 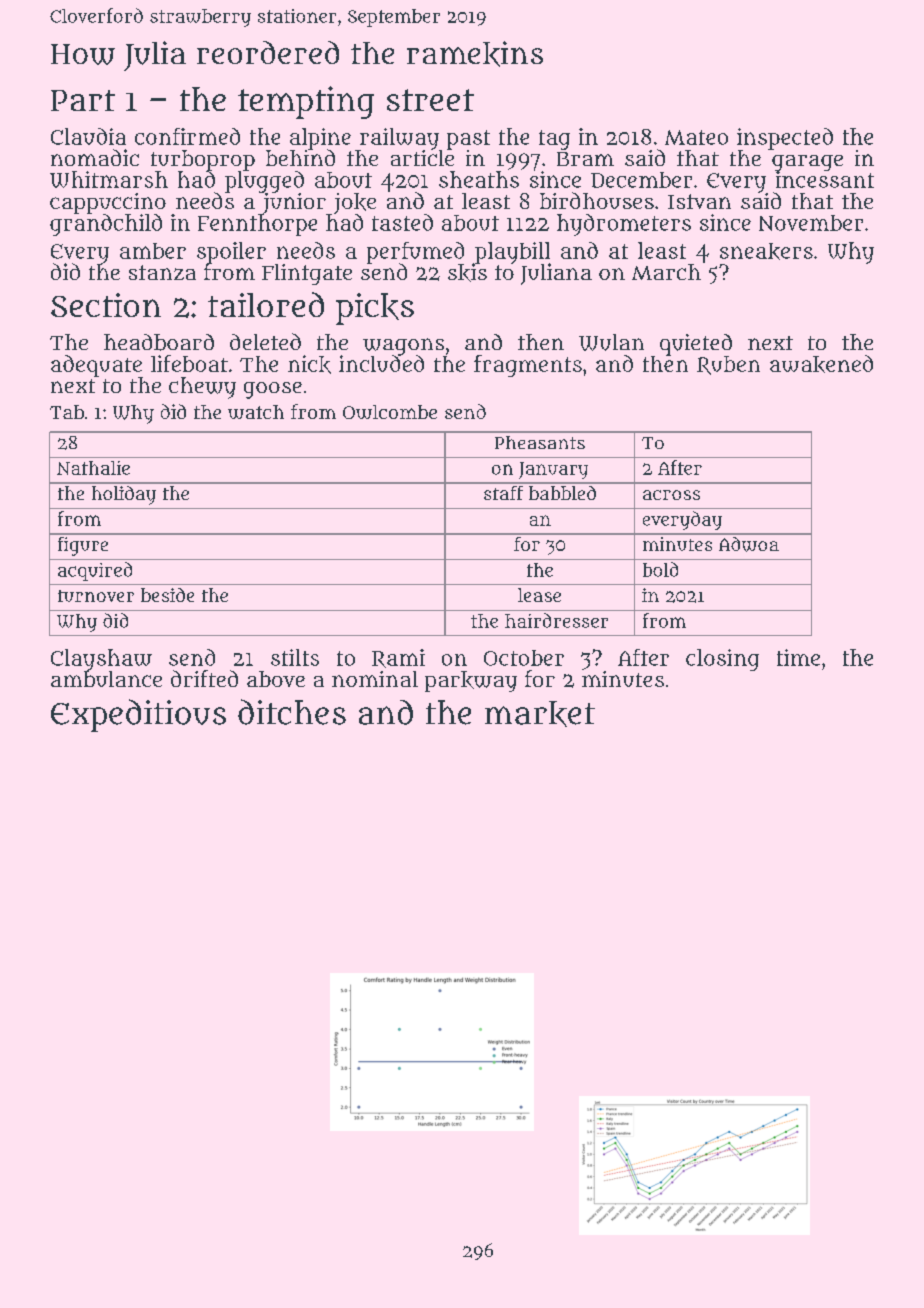 What do you see at coordinates (479, 179) in the page?
I see `sheaths` at bounding box center [479, 179].
